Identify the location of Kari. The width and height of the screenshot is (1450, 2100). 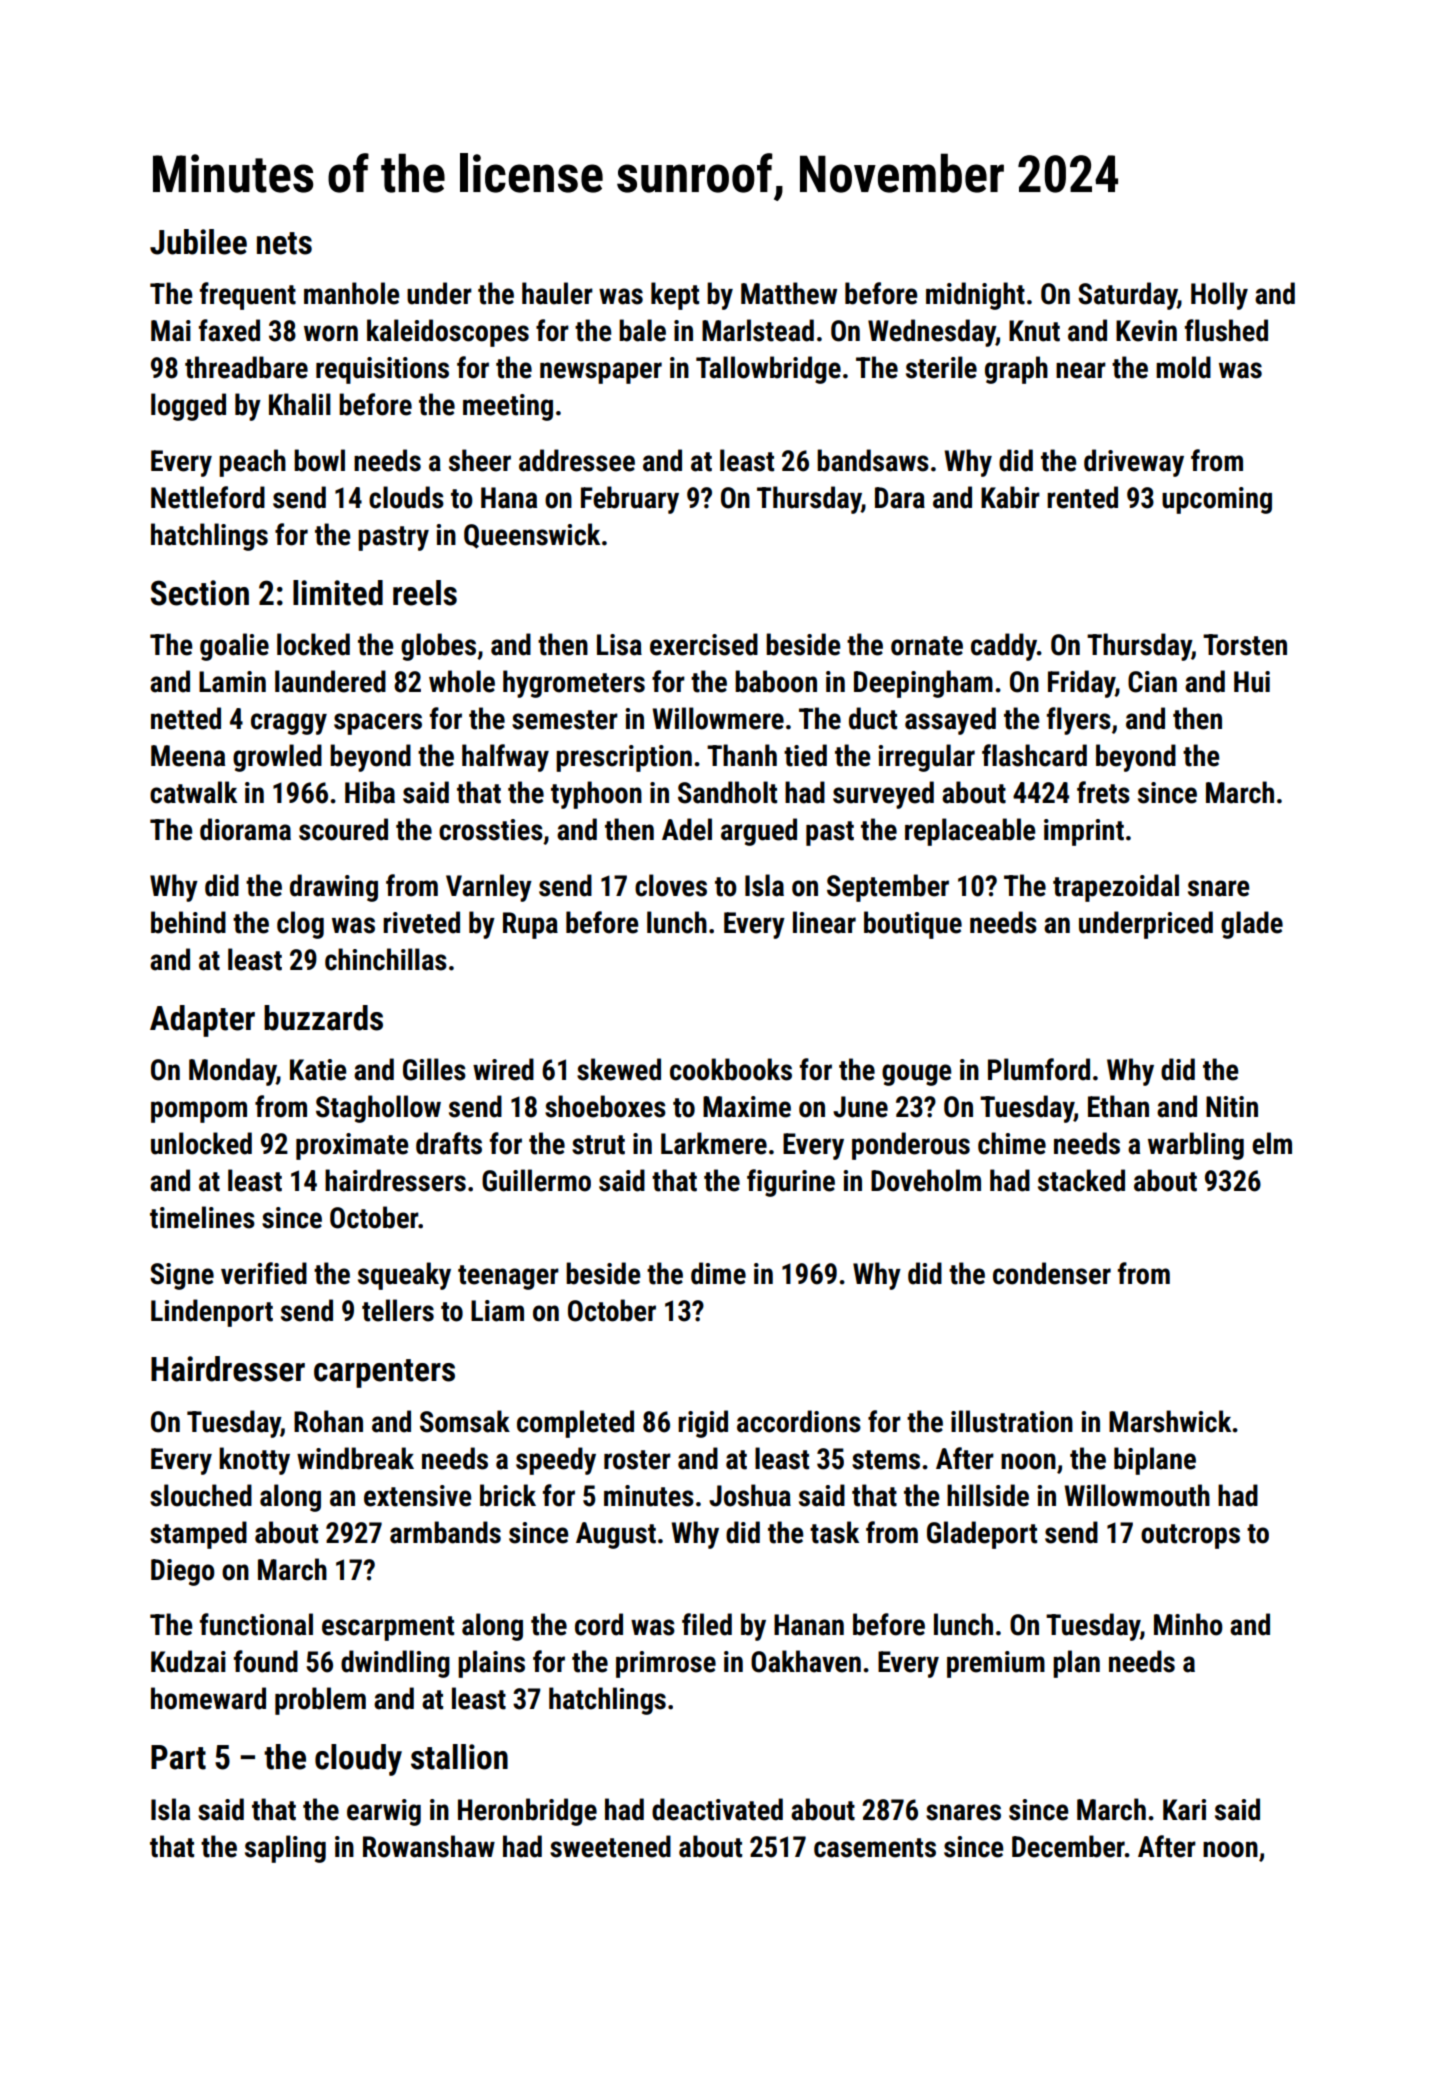
(1184, 1810).
